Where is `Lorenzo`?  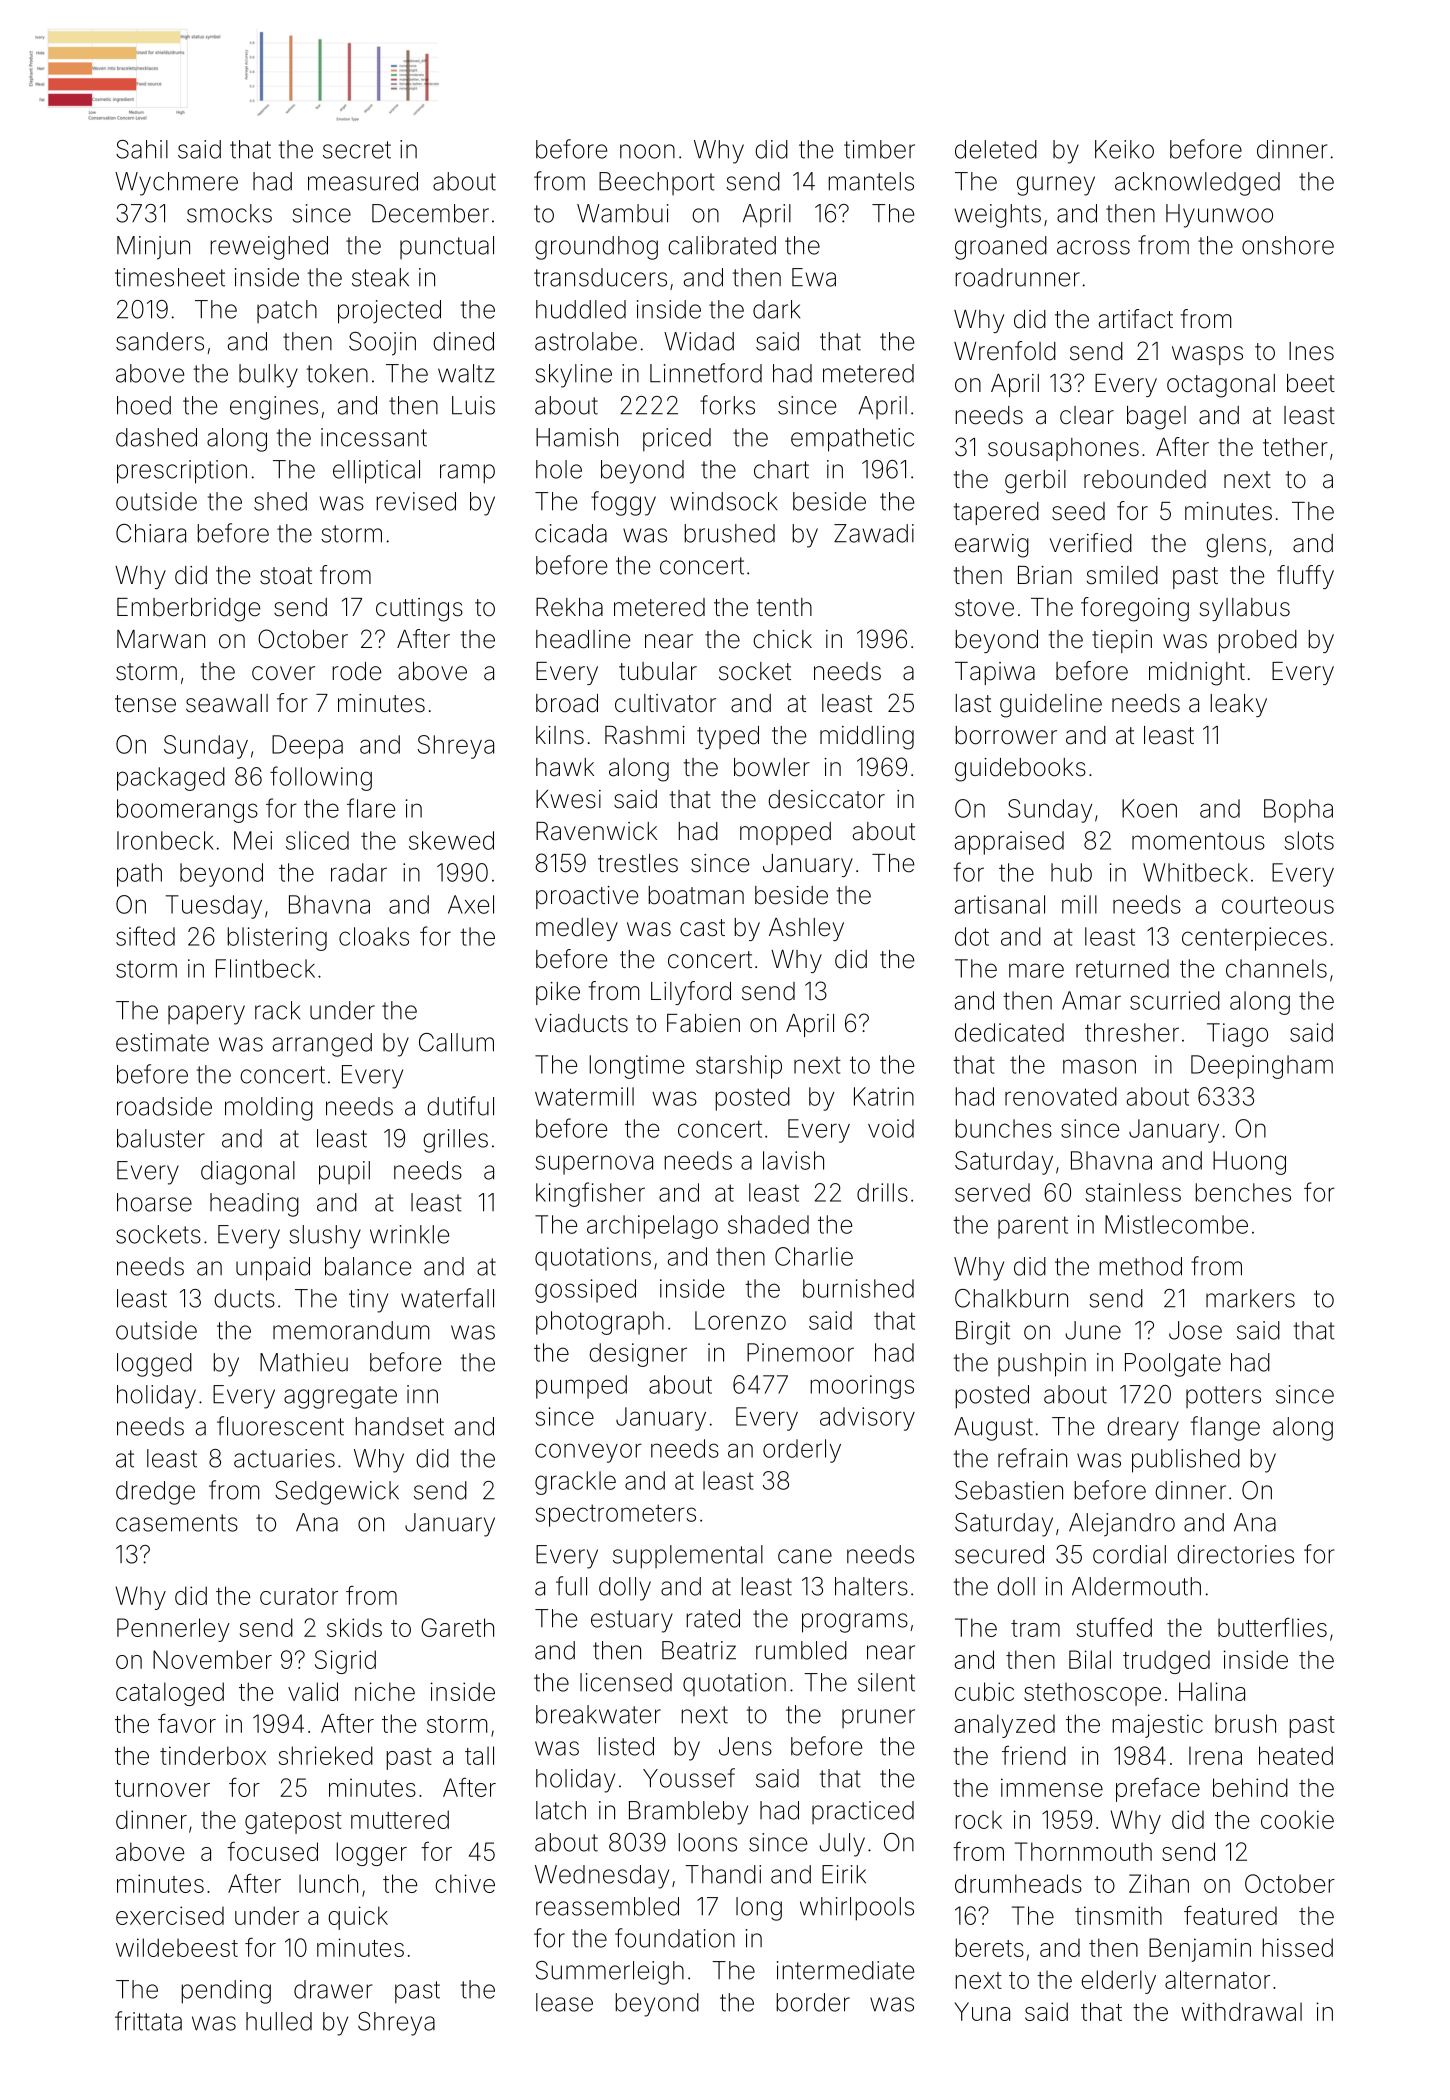
Lorenzo is located at coordinates (740, 1320).
